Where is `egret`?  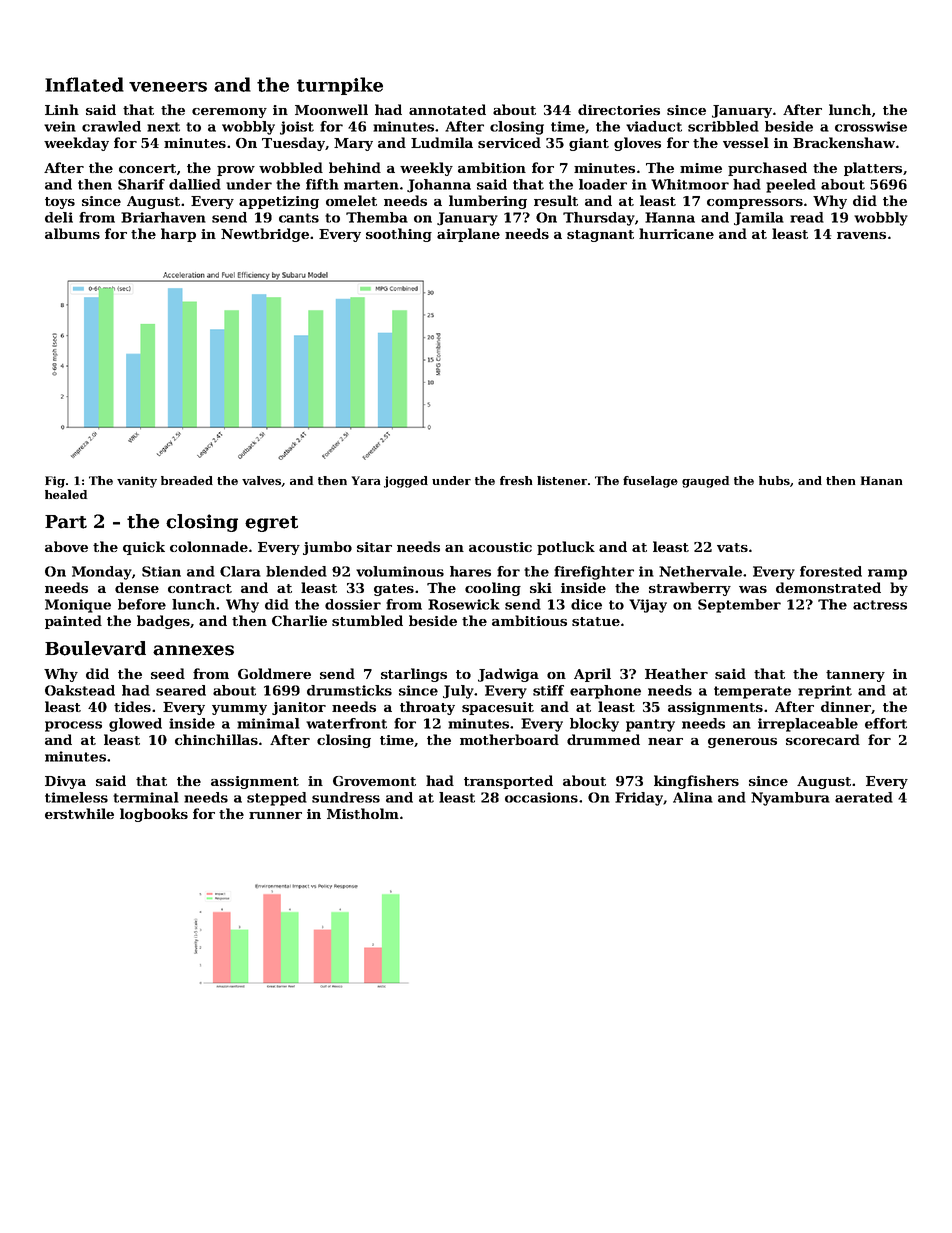 egret is located at coordinates (271, 524).
